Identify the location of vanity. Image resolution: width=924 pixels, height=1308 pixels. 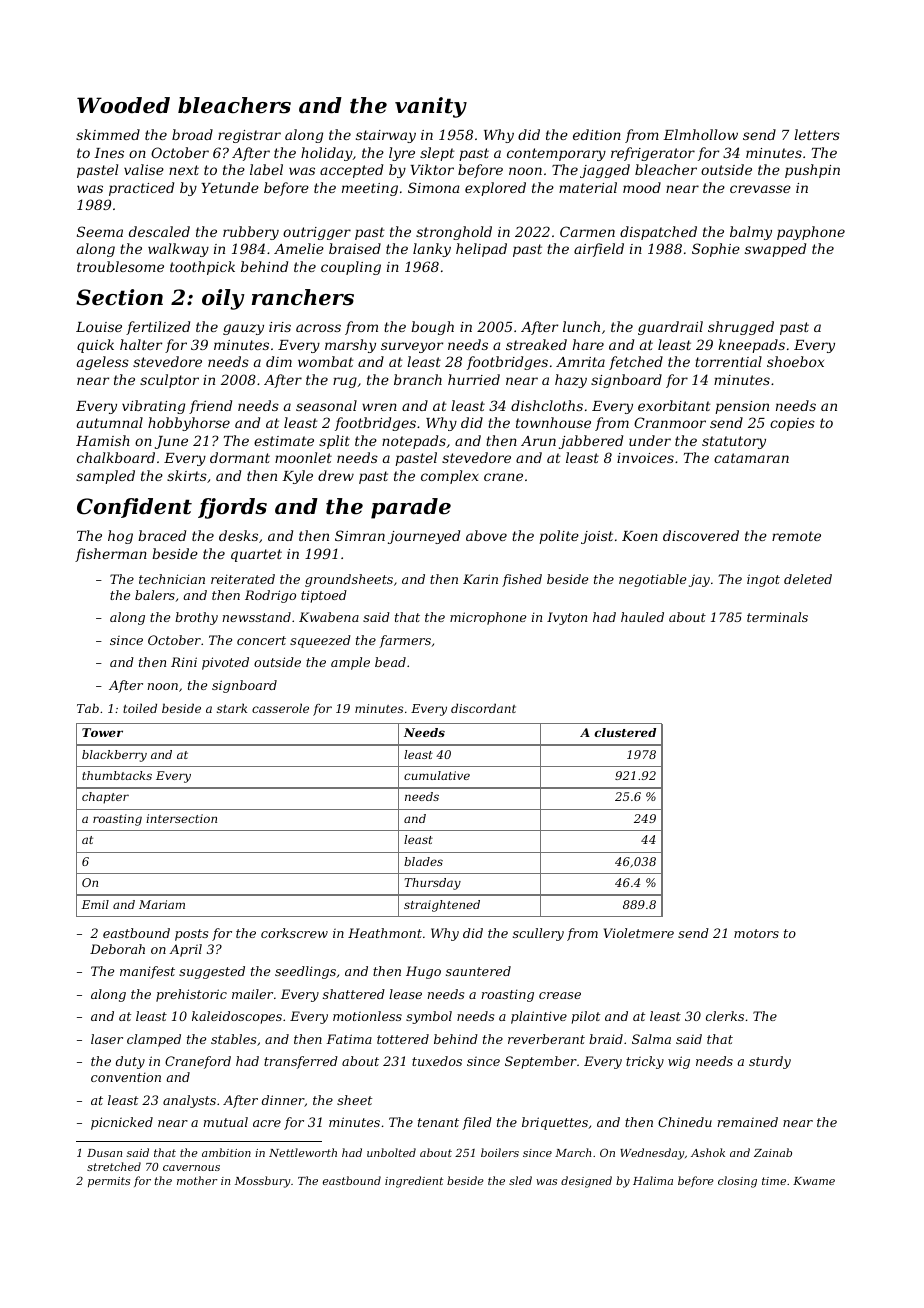
(431, 107).
